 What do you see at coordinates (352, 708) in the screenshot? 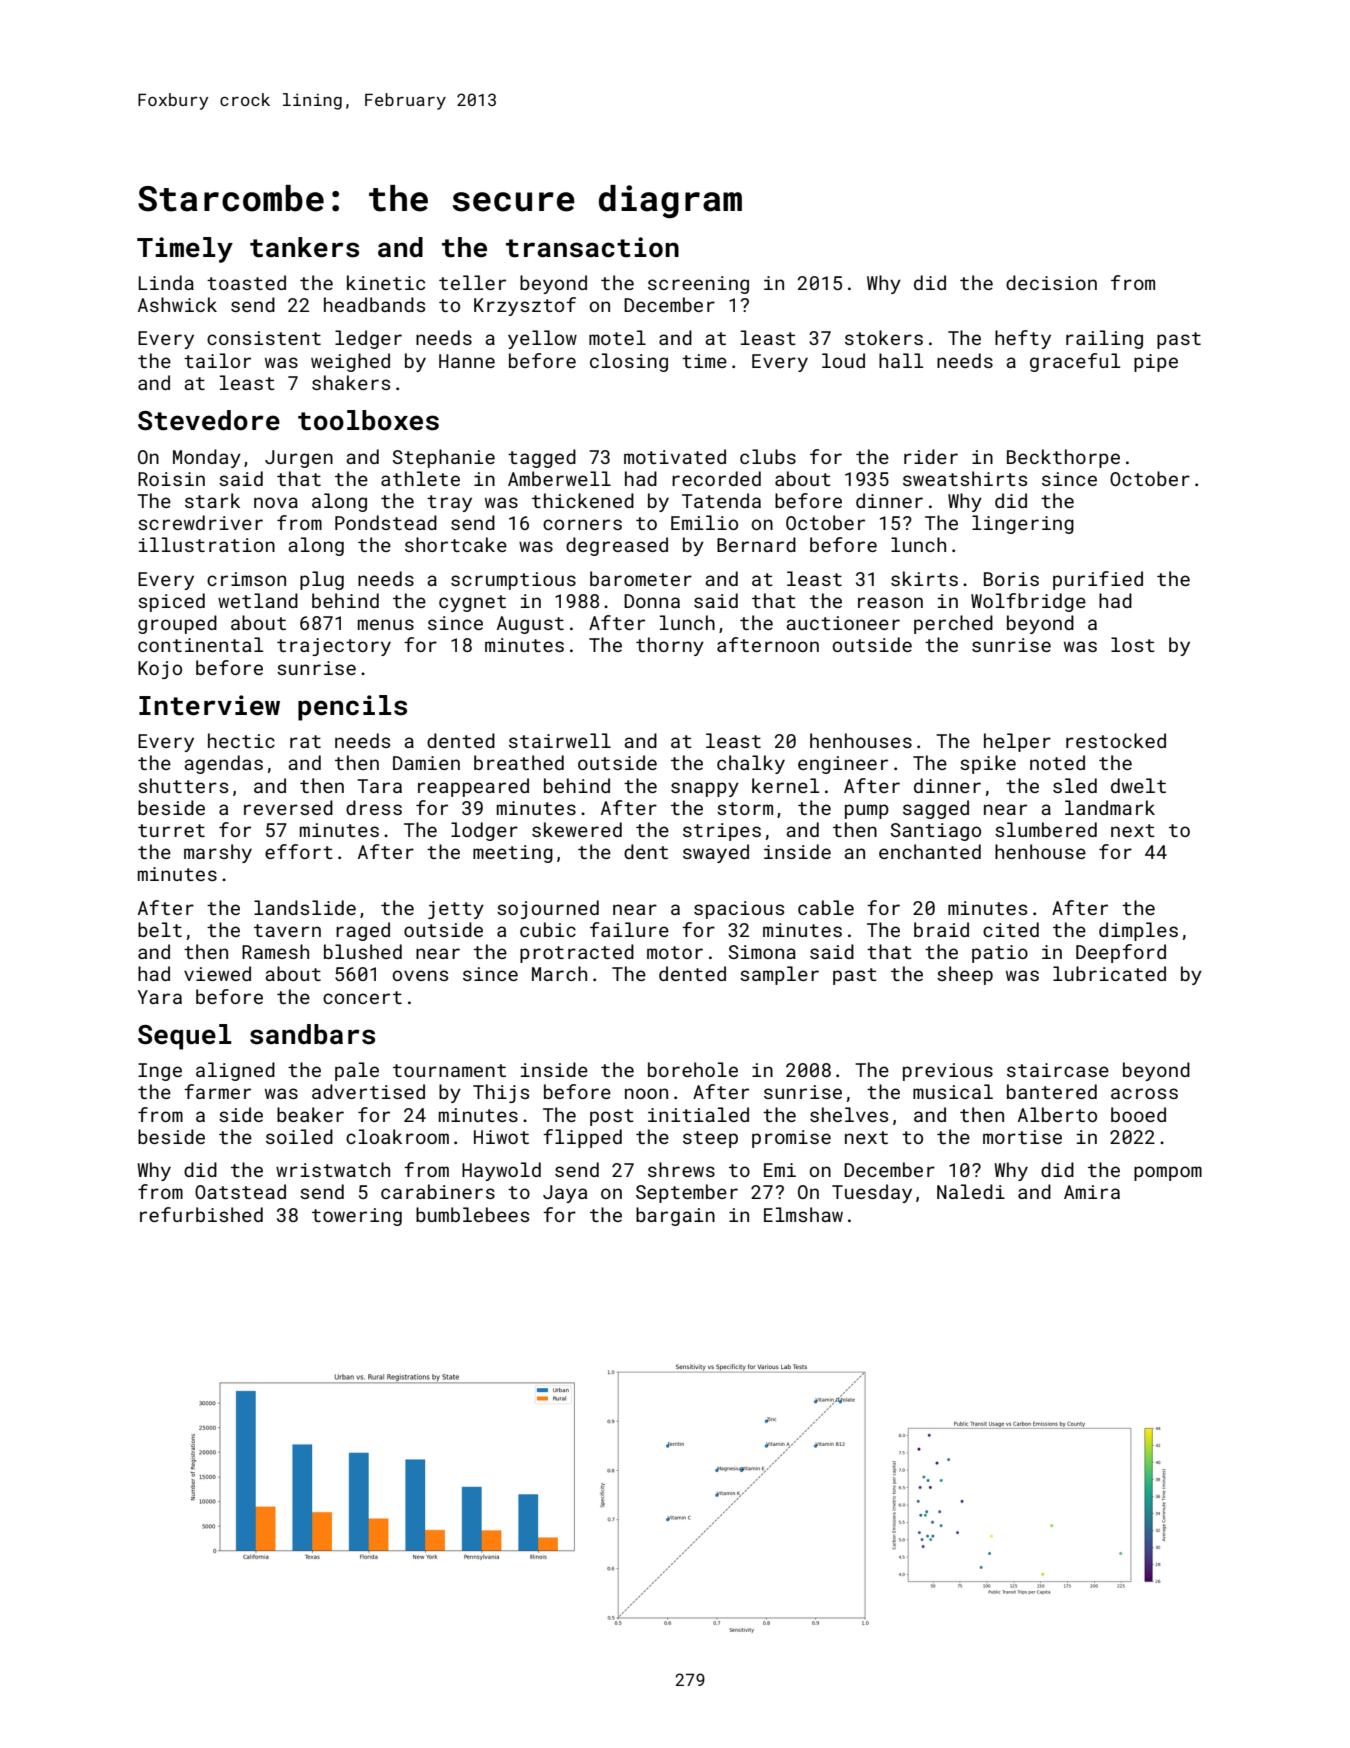
I see `pencils` at bounding box center [352, 708].
